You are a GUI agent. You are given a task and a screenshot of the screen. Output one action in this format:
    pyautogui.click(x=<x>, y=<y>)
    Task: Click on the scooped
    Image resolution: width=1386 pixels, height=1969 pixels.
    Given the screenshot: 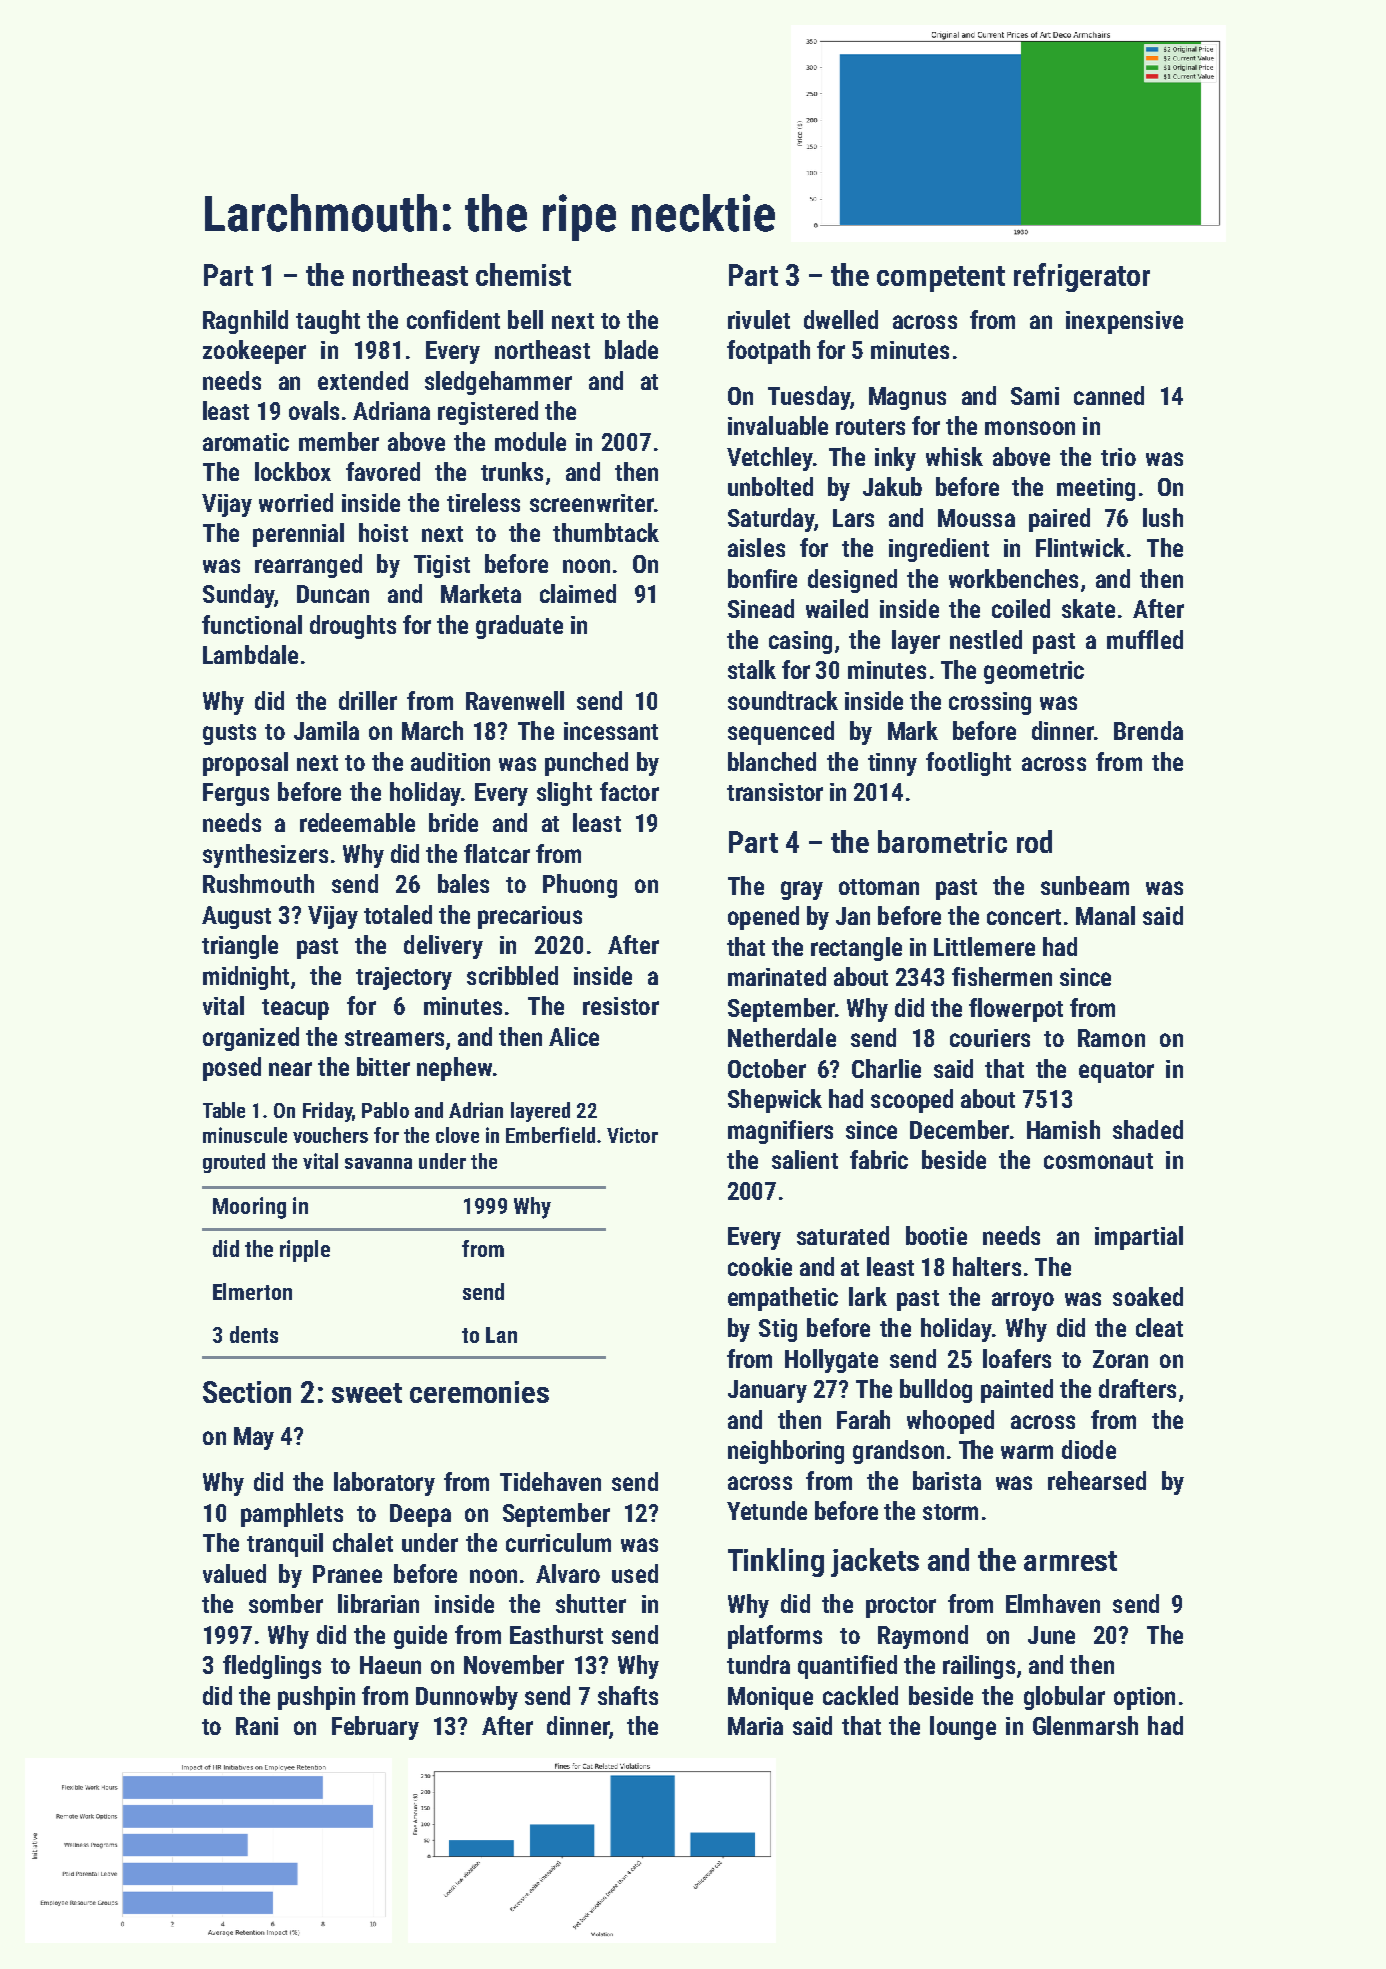 What is the action you would take?
    pyautogui.click(x=912, y=1101)
